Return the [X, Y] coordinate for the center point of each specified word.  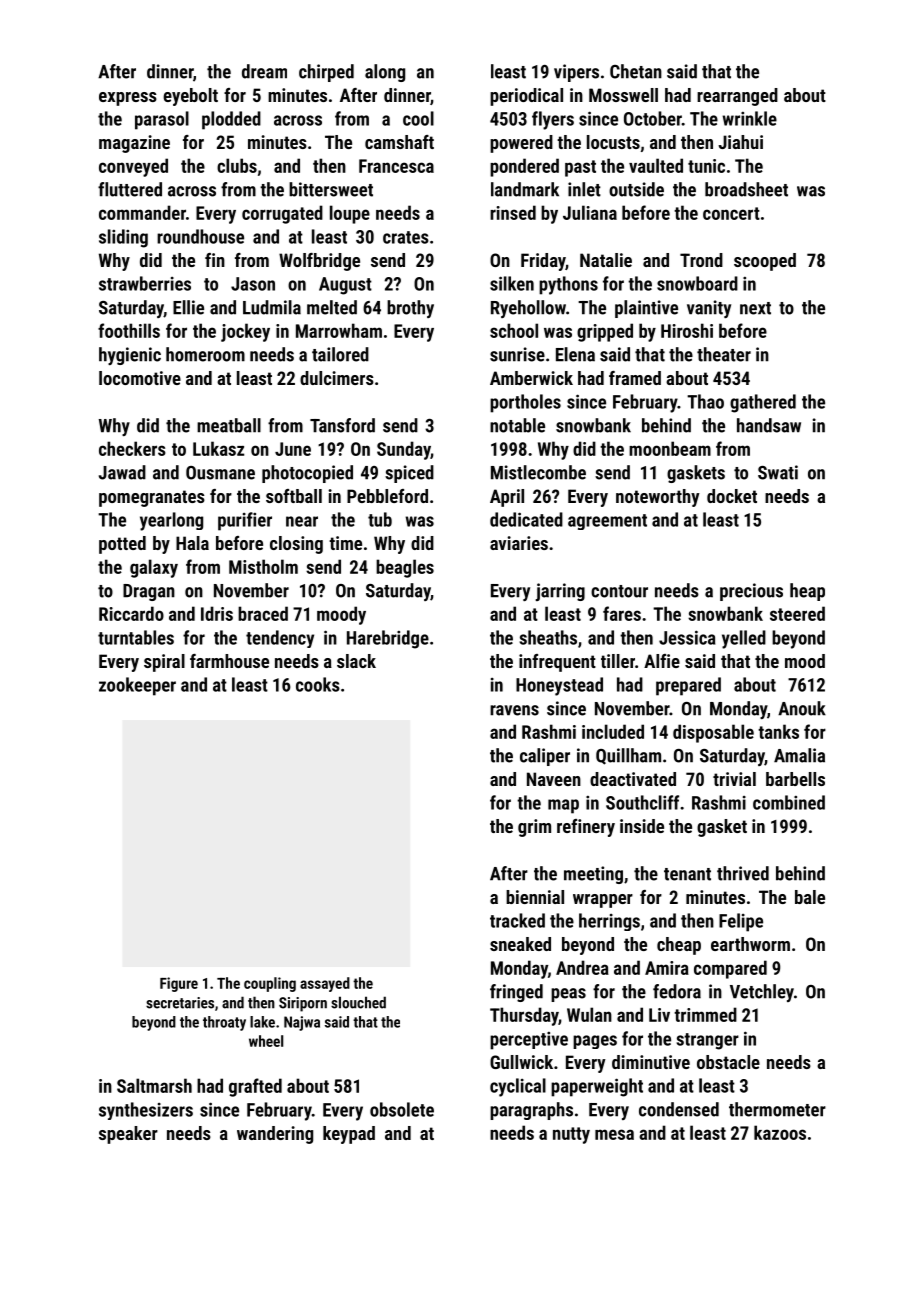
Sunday [404, 450]
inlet [584, 189]
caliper [545, 757]
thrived [743, 873]
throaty [224, 1023]
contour [619, 591]
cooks [318, 684]
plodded [231, 120]
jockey [245, 332]
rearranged [737, 97]
